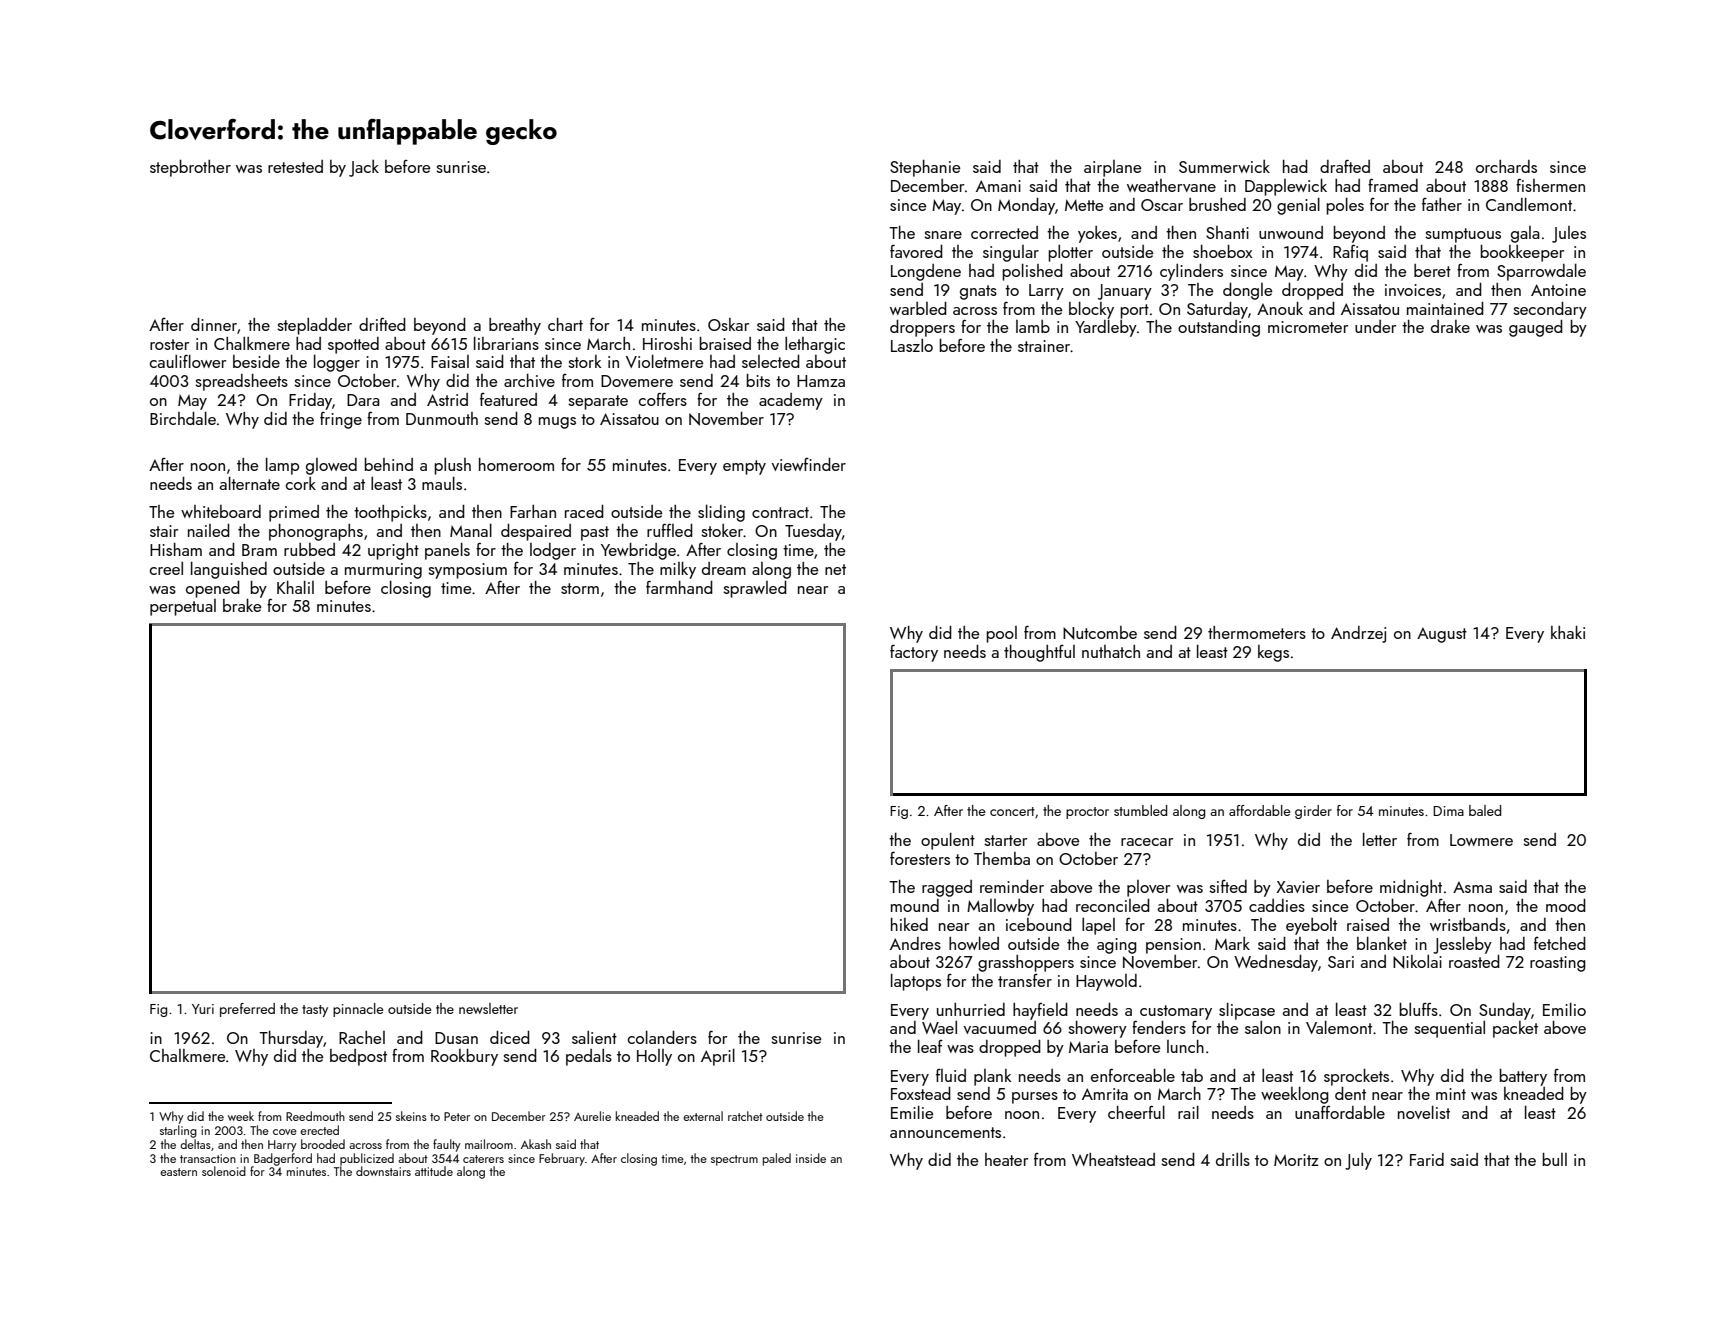 Image resolution: width=1736 pixels, height=1342 pixels. What do you see at coordinates (1012, 811) in the screenshot?
I see `concert` at bounding box center [1012, 811].
